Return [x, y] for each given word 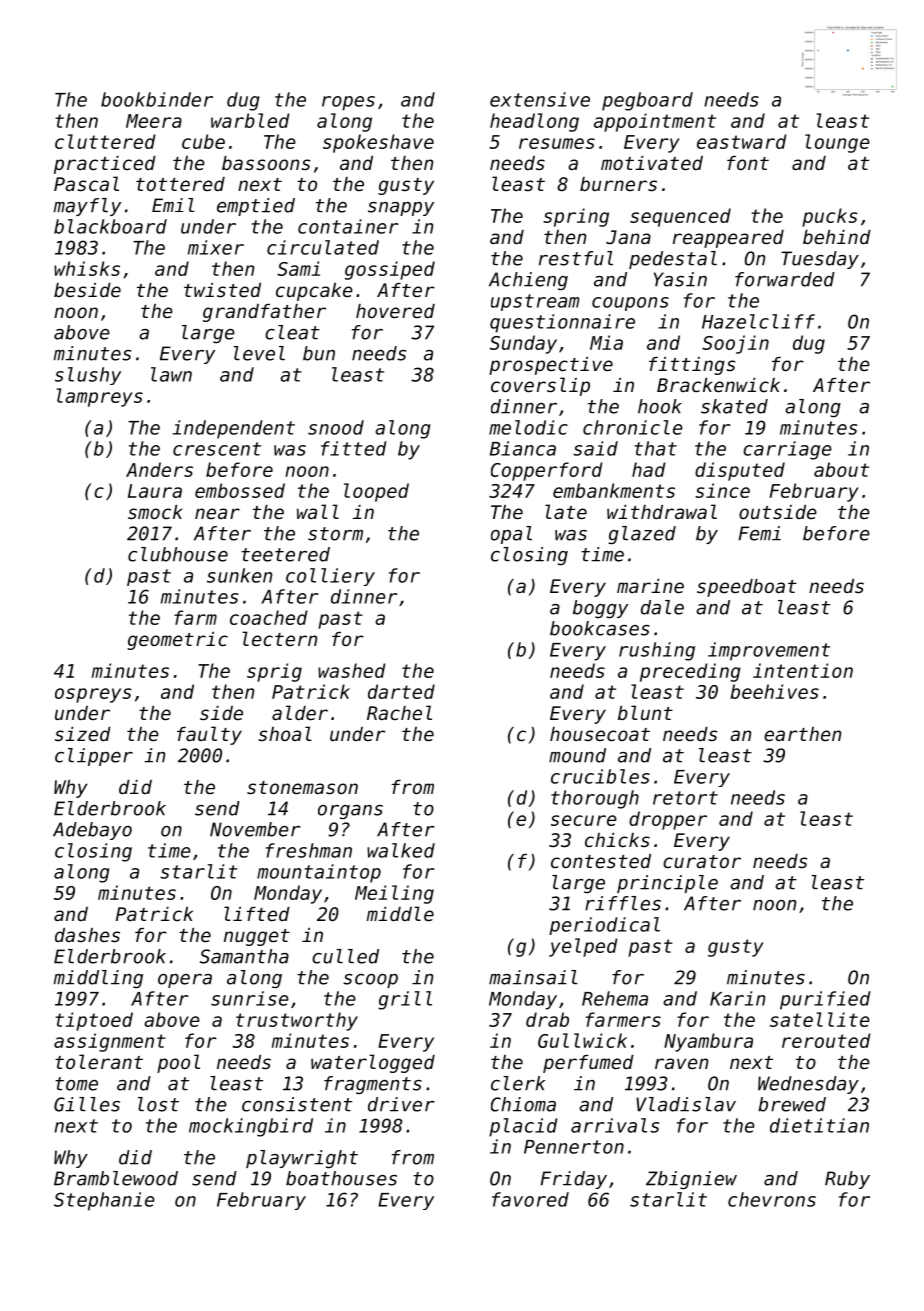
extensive [540, 99]
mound [577, 755]
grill [405, 1000]
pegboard [647, 101]
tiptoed [94, 1021]
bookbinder [157, 99]
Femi [759, 533]
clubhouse [178, 554]
